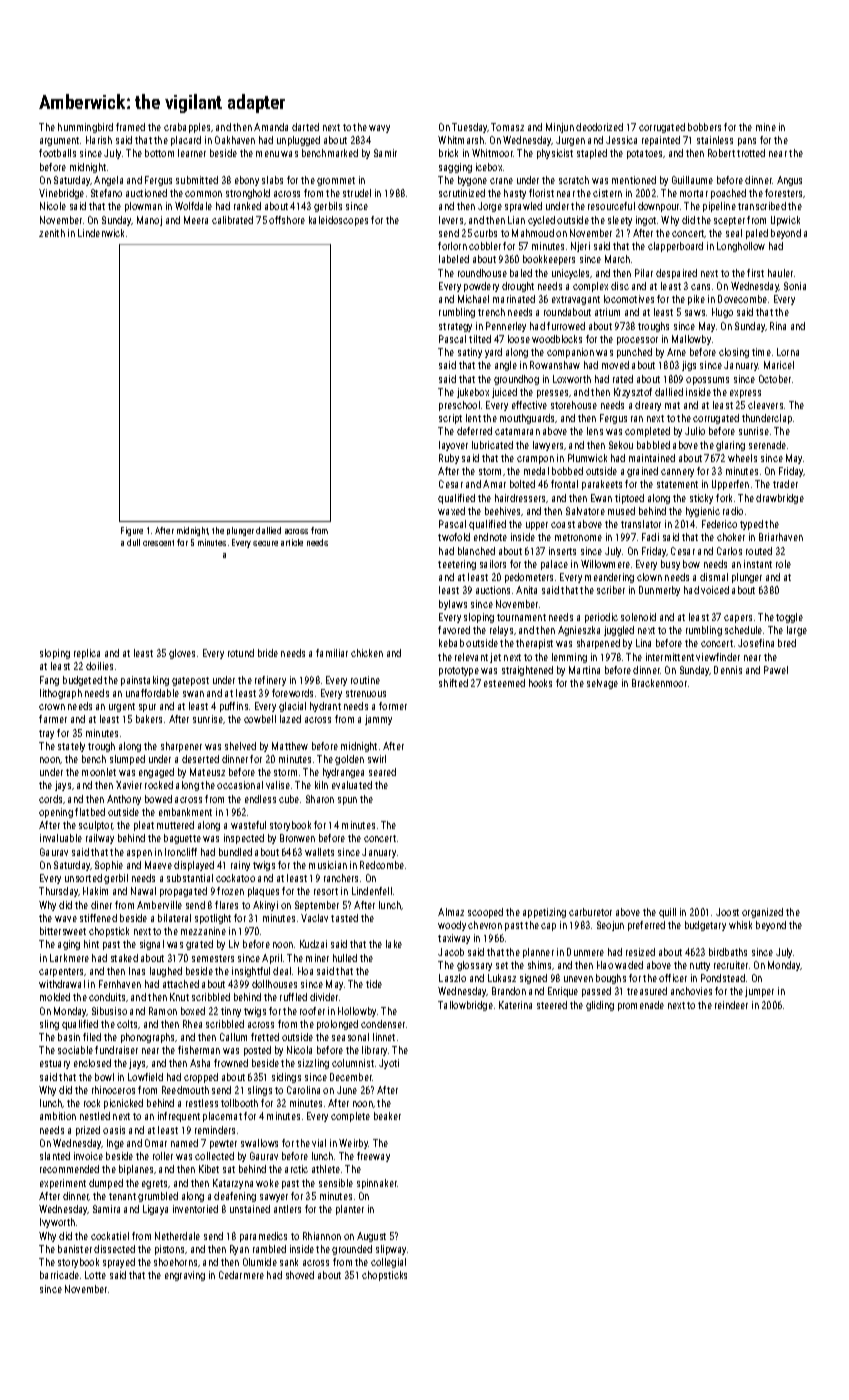 This page has height=1400, width=849. I want to click on atrium, so click(607, 312).
